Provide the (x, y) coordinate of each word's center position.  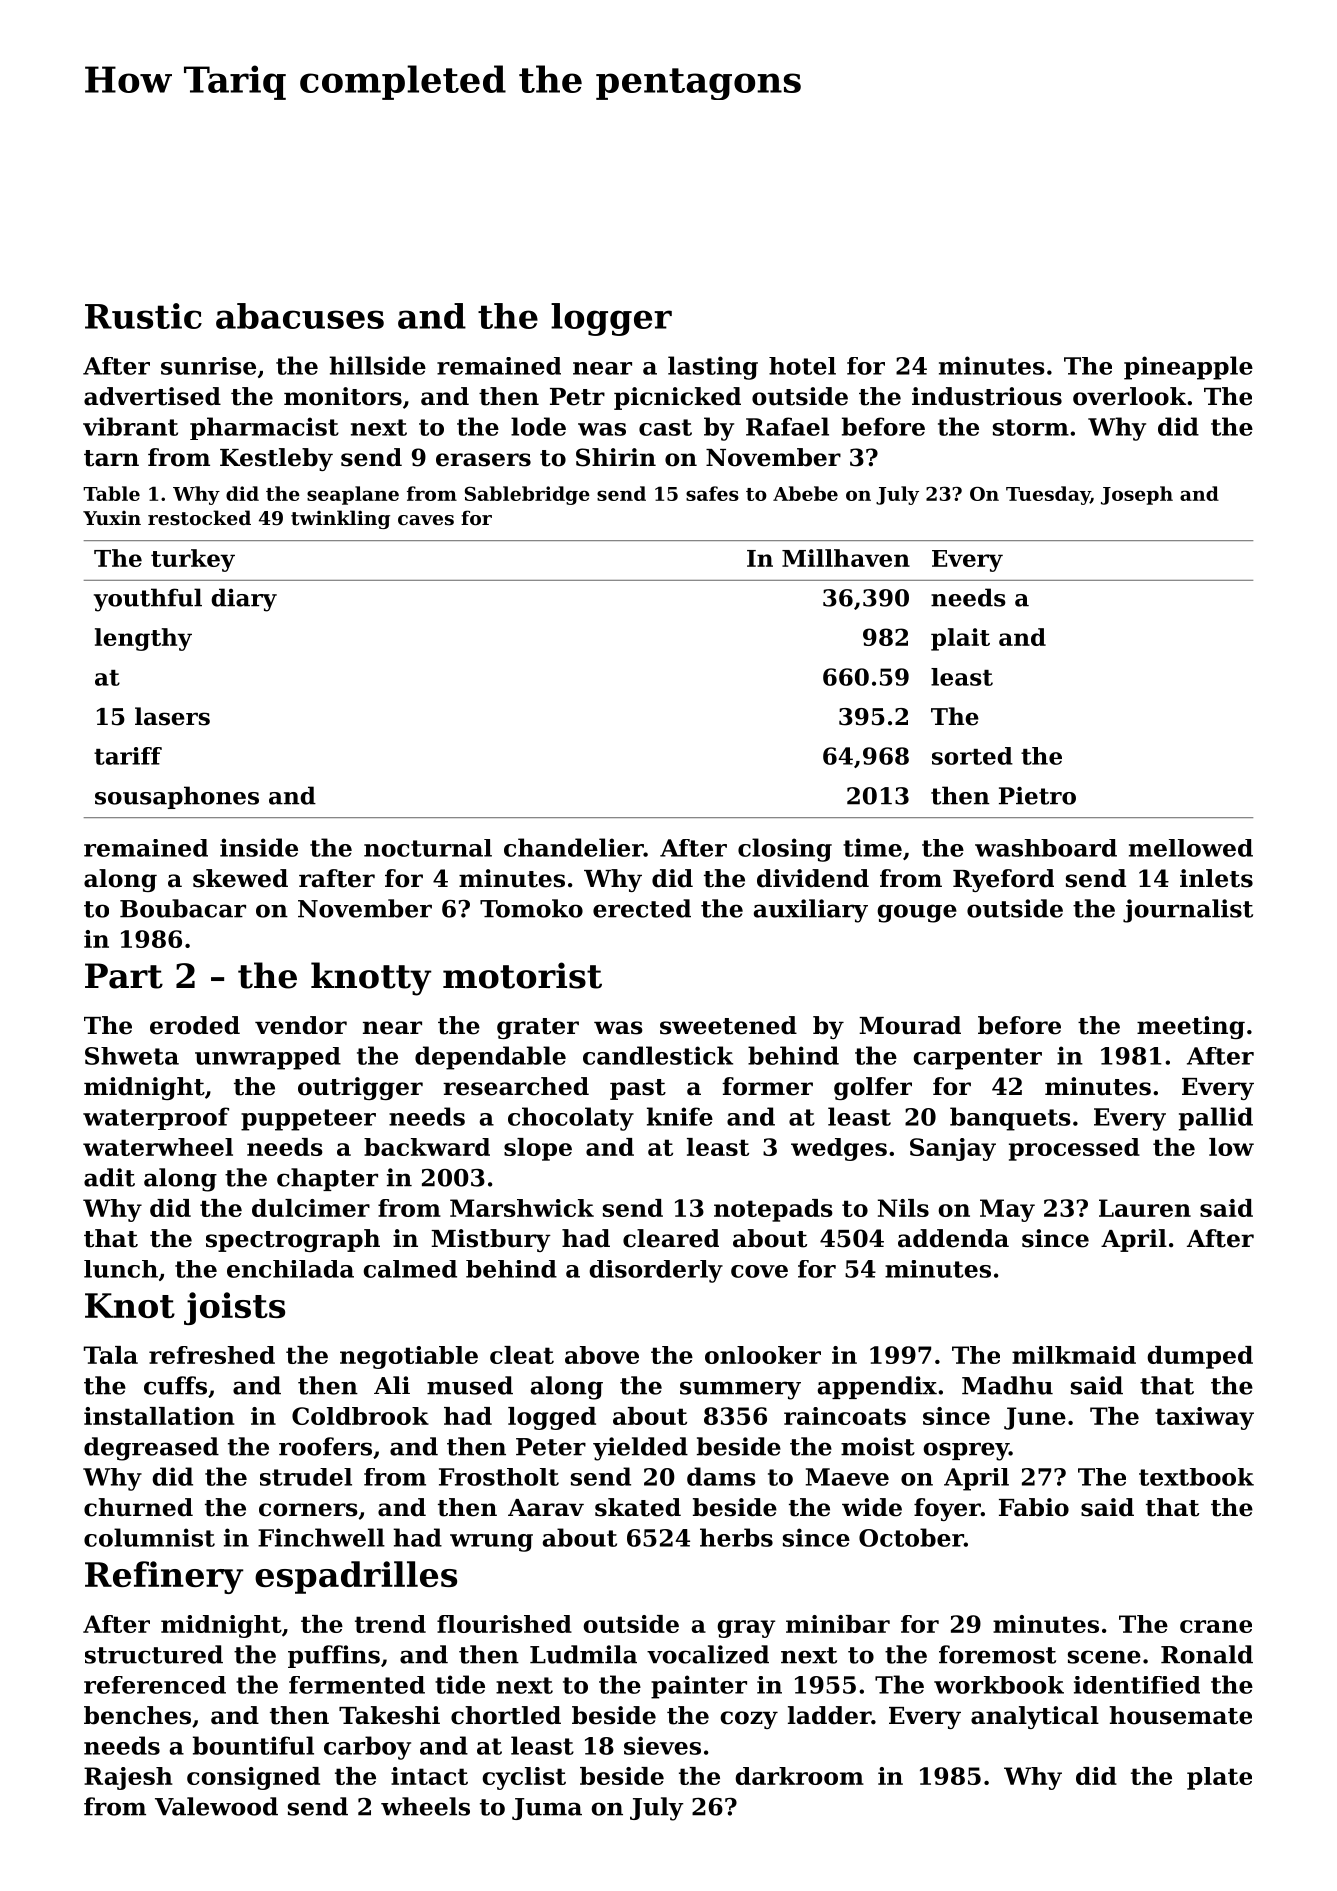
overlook (1129, 396)
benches (137, 1715)
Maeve (847, 1477)
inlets (1216, 878)
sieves (662, 1745)
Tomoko (531, 908)
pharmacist (264, 428)
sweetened (728, 1025)
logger (611, 319)
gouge (917, 913)
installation (159, 1416)
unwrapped (268, 1058)
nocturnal (428, 848)
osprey (966, 1451)
